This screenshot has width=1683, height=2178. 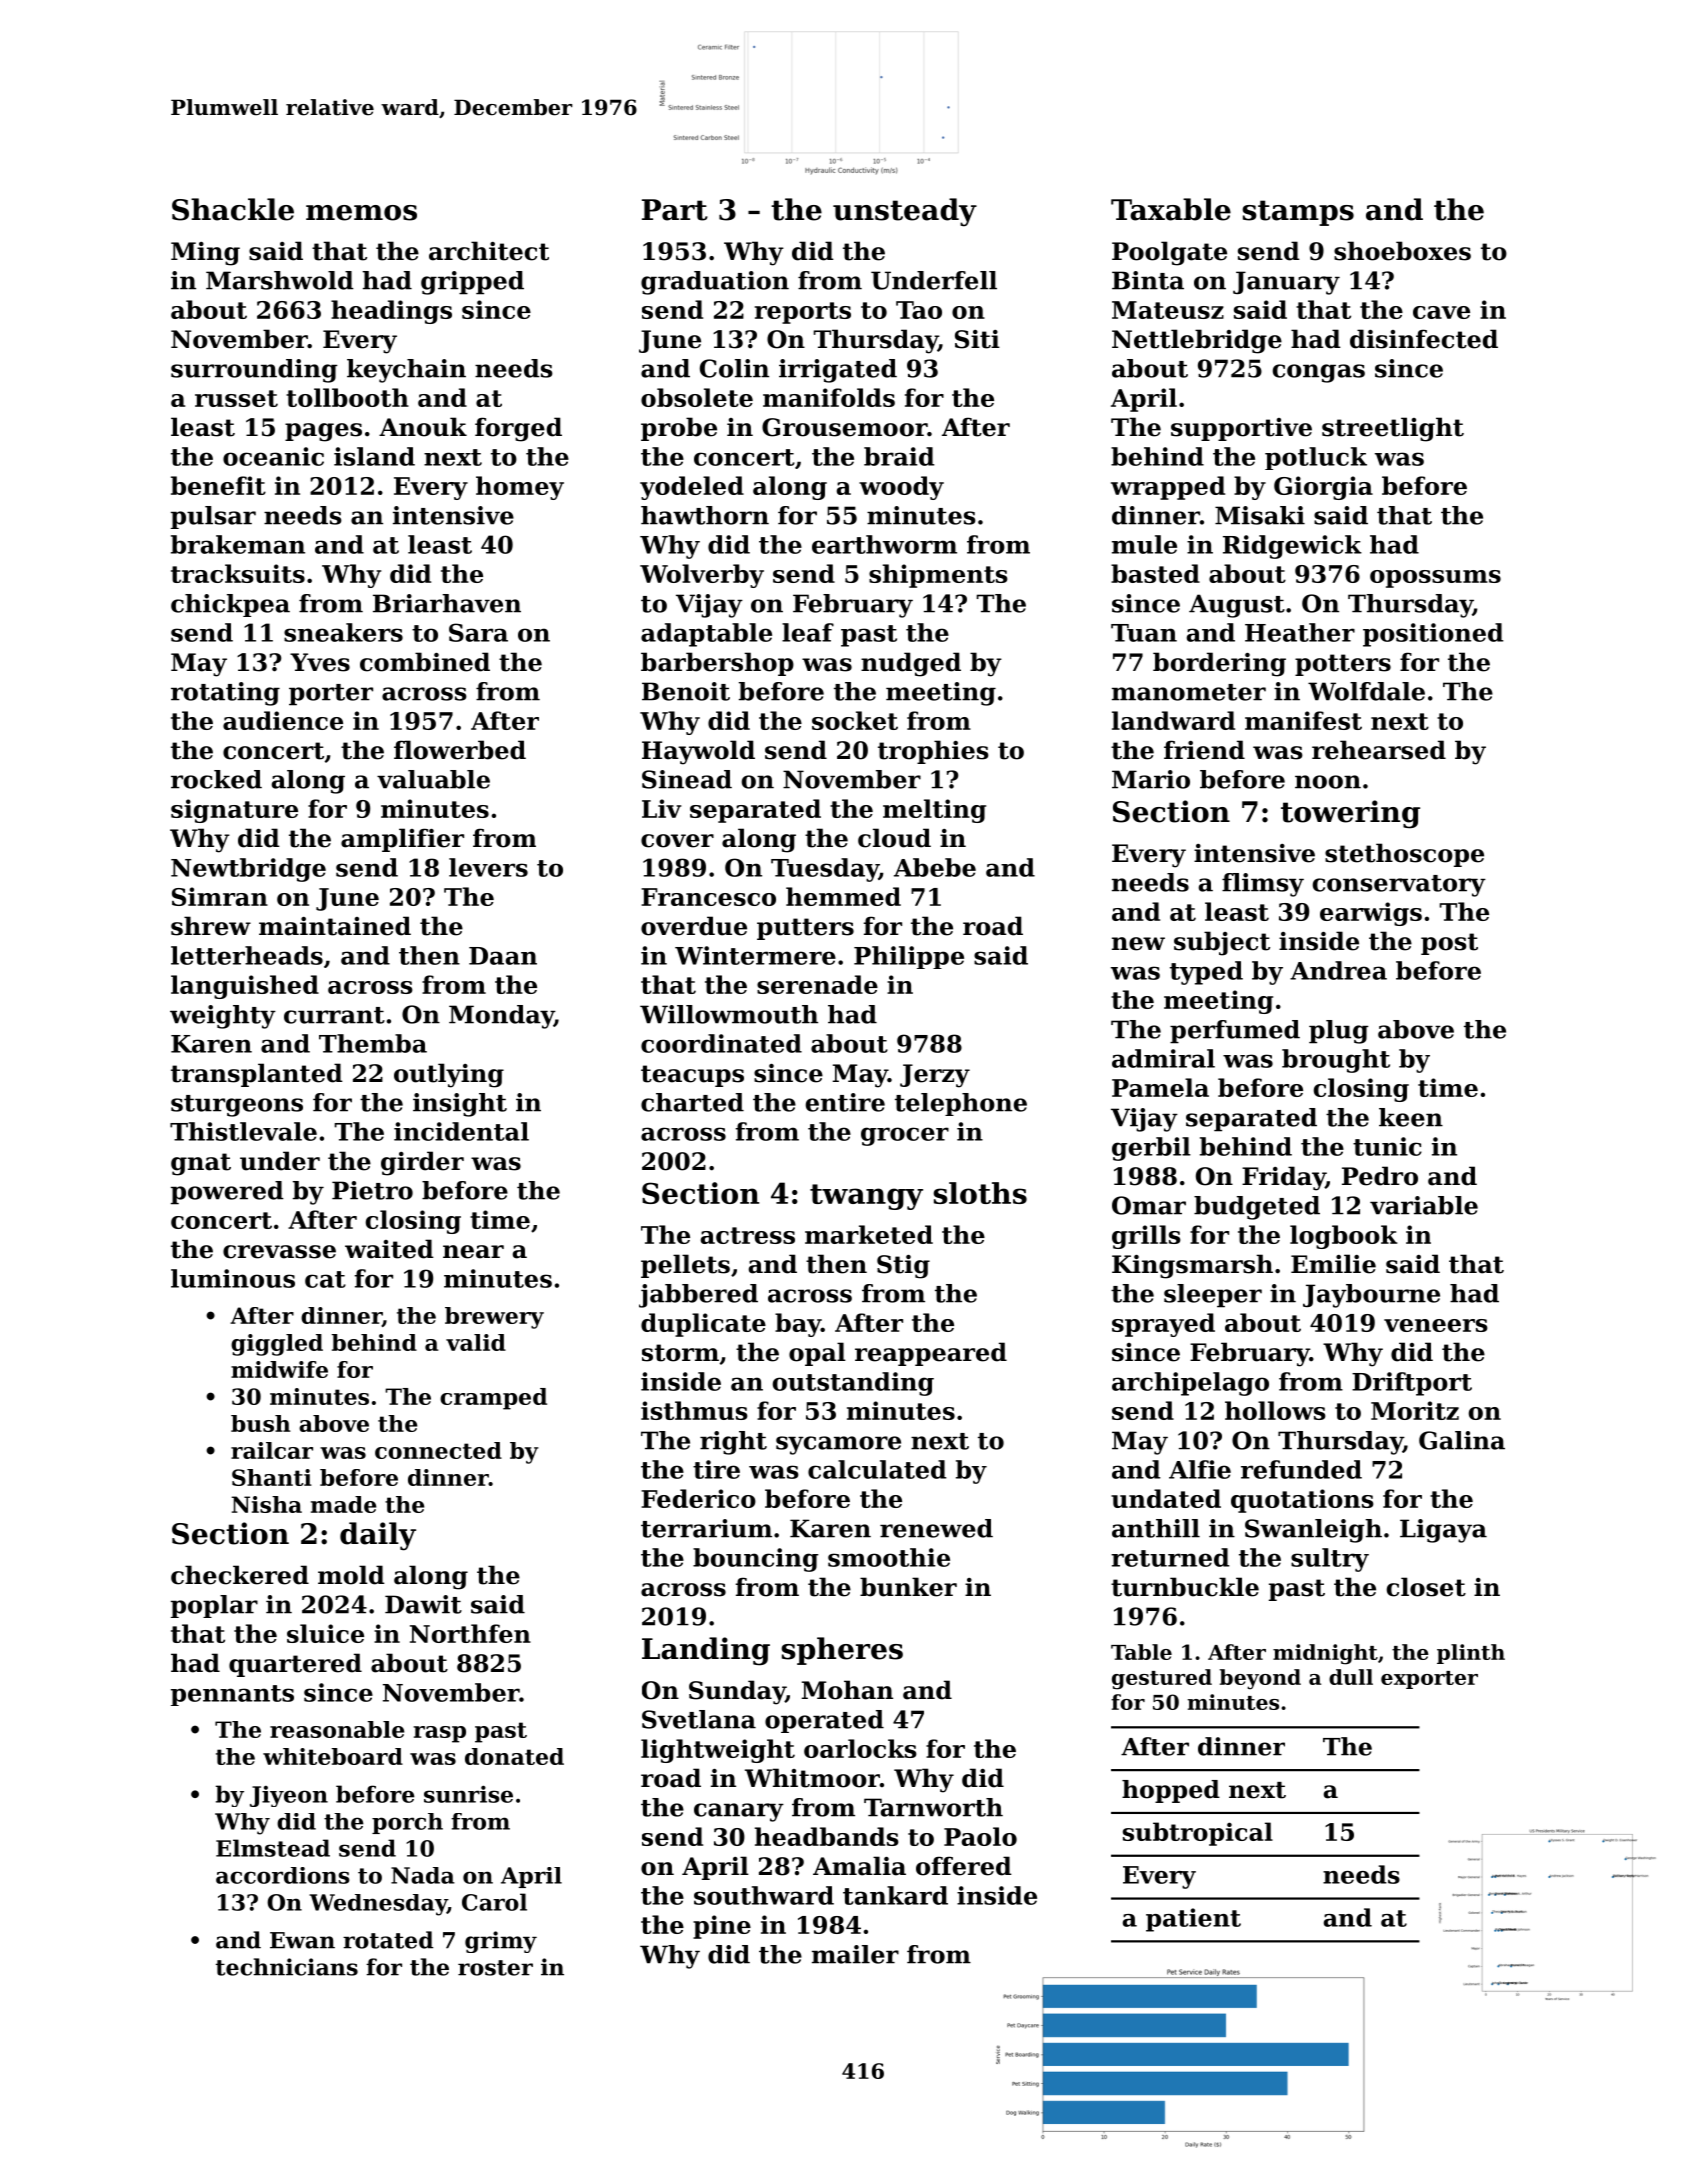 I want to click on valid, so click(x=476, y=1342).
